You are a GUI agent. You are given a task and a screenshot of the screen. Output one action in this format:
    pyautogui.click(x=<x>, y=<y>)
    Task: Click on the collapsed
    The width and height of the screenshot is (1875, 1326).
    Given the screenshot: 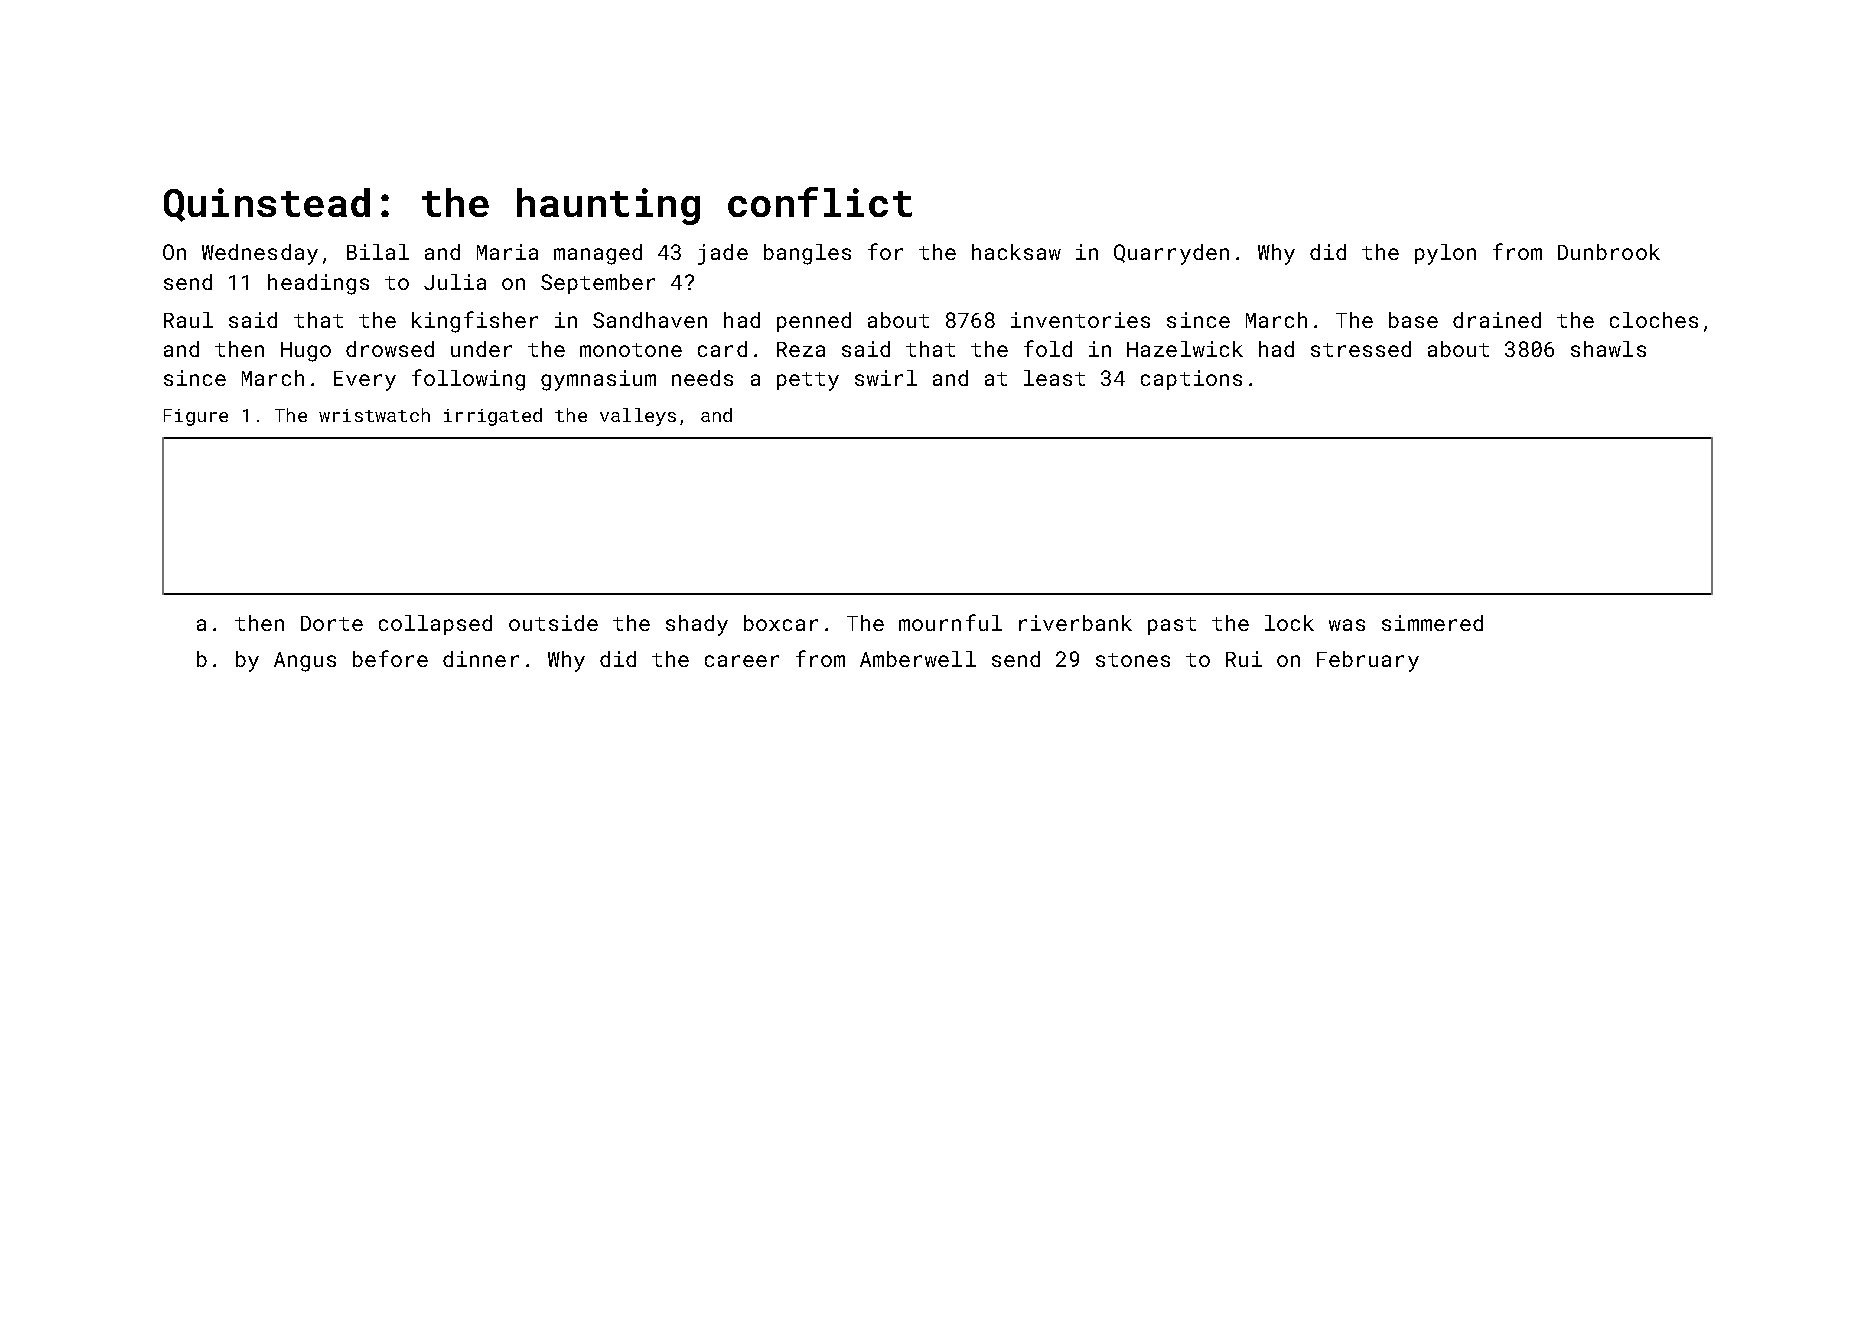 What is the action you would take?
    pyautogui.click(x=435, y=625)
